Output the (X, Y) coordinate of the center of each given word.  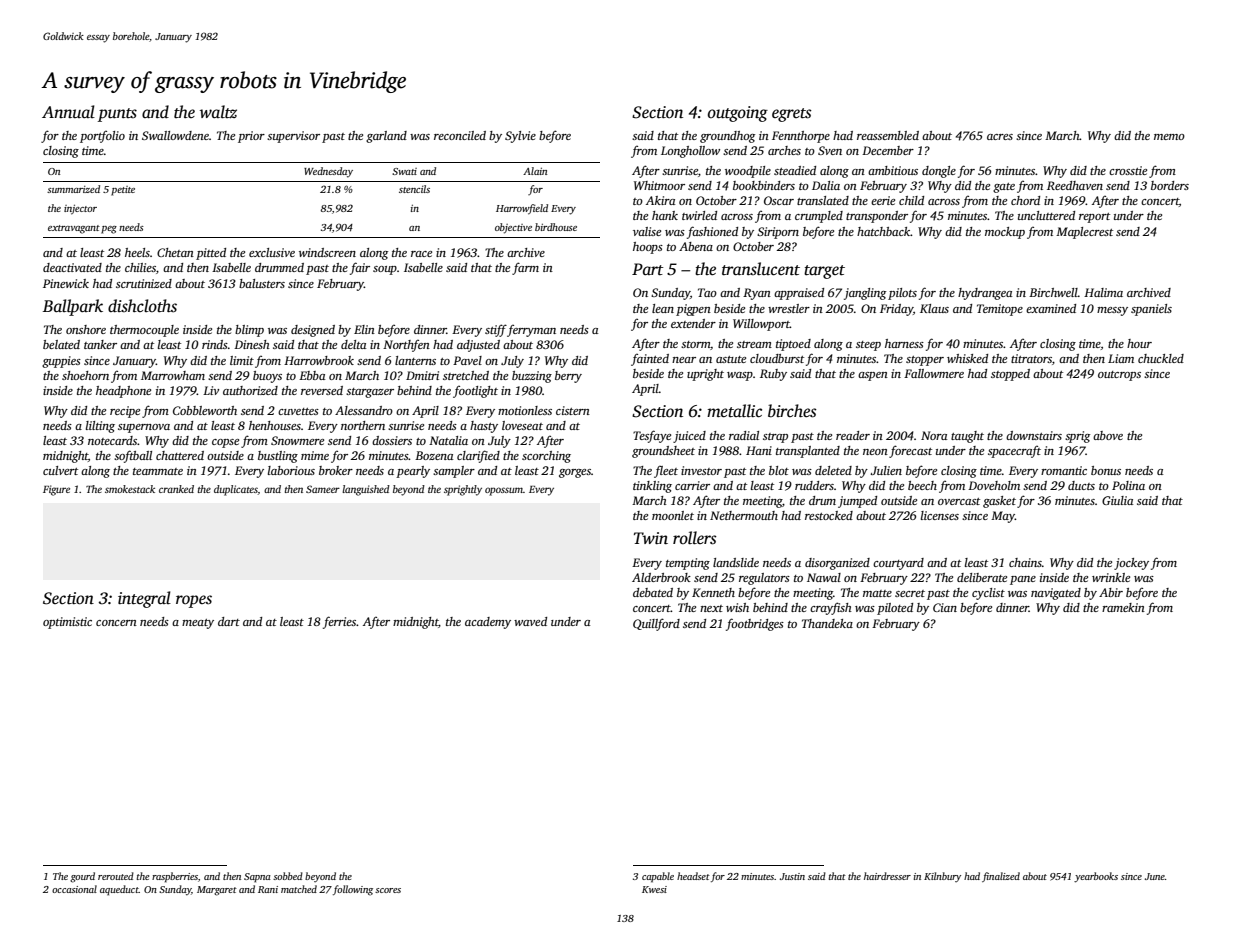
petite (123, 191)
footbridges (755, 624)
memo (1169, 137)
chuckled (1161, 358)
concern (116, 623)
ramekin (1123, 607)
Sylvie (520, 137)
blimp (249, 331)
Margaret (217, 891)
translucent (761, 269)
